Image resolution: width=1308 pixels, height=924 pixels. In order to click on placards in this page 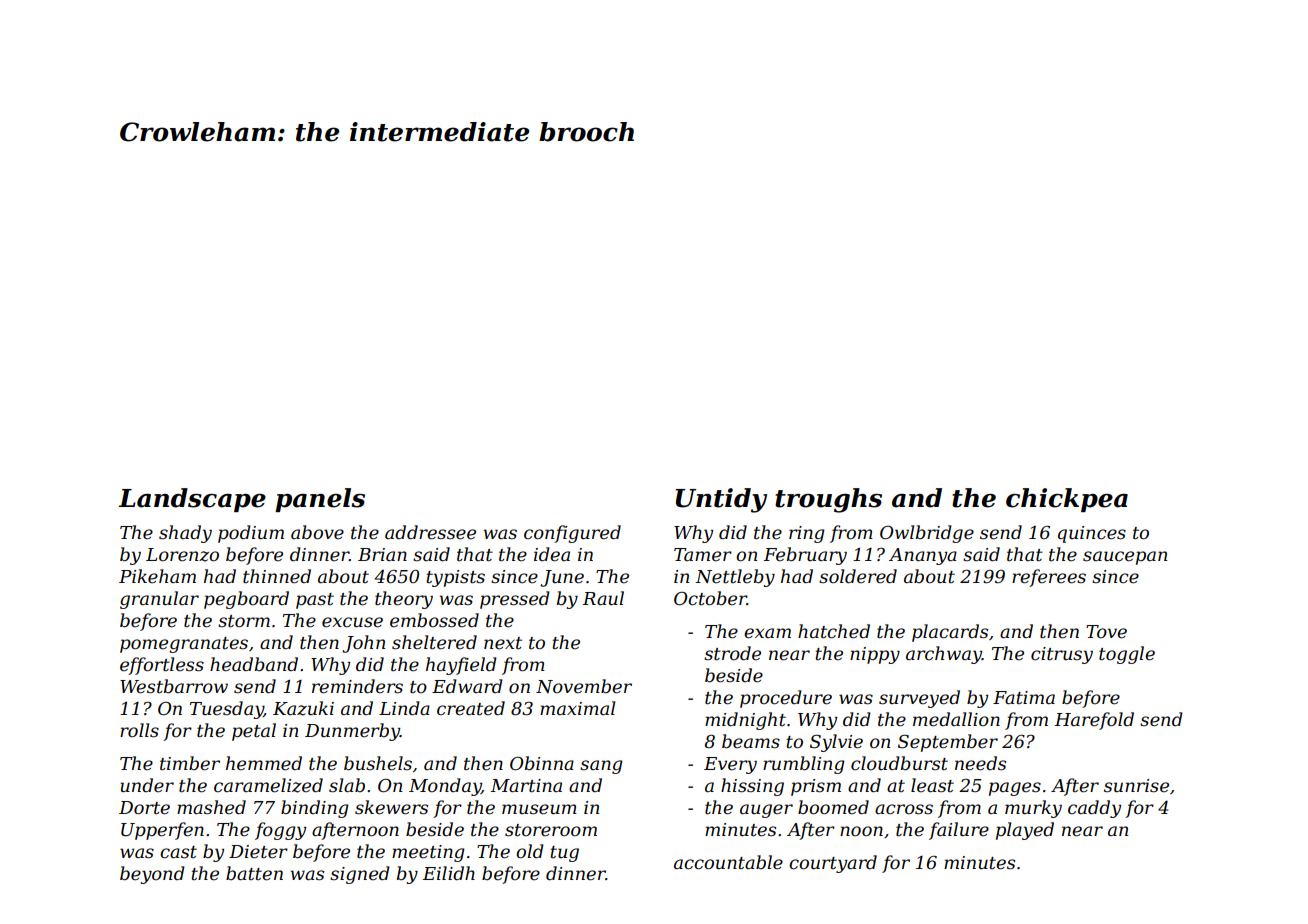, I will do `click(950, 633)`.
